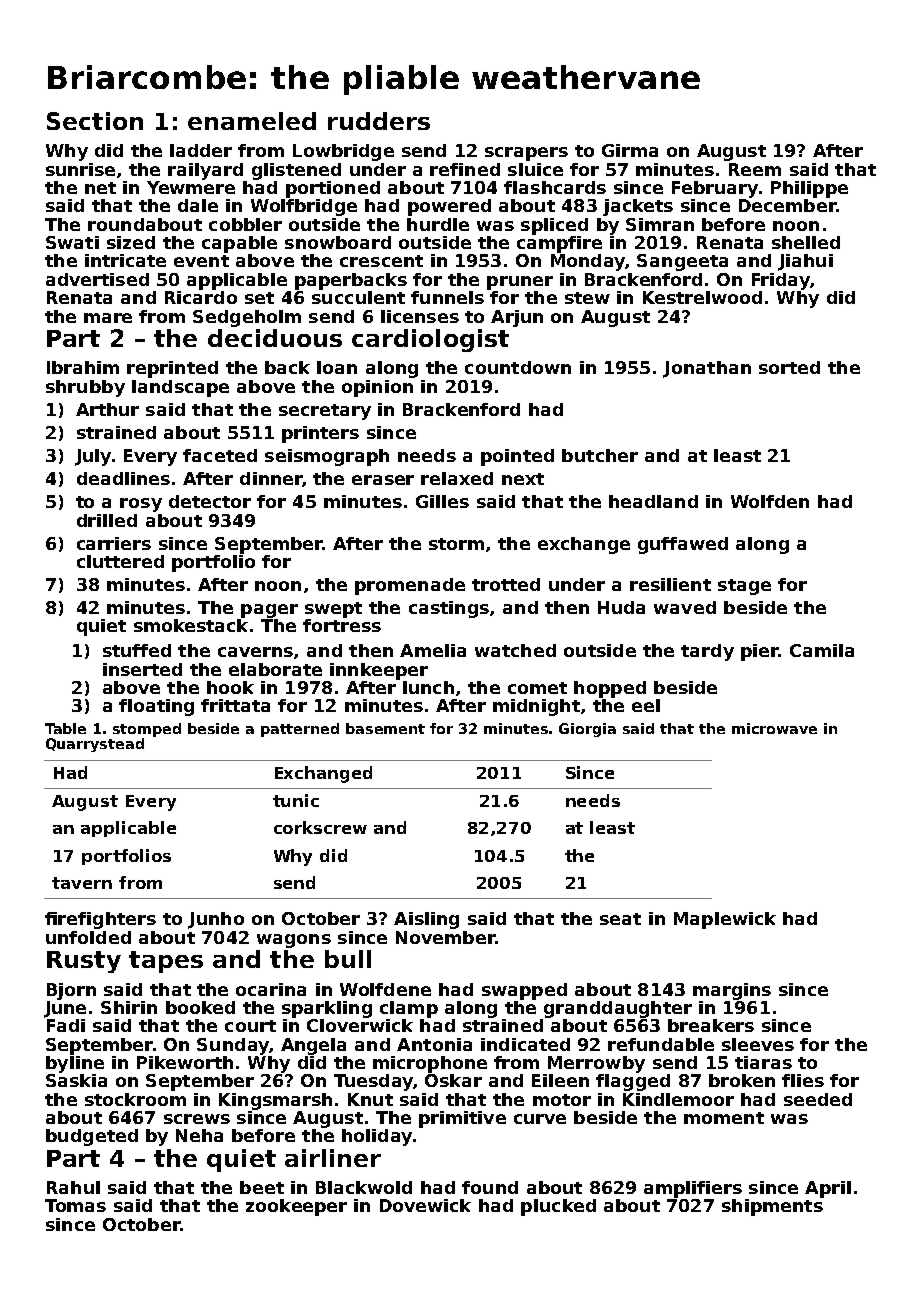 The width and height of the screenshot is (924, 1308). I want to click on intricate, so click(125, 260).
